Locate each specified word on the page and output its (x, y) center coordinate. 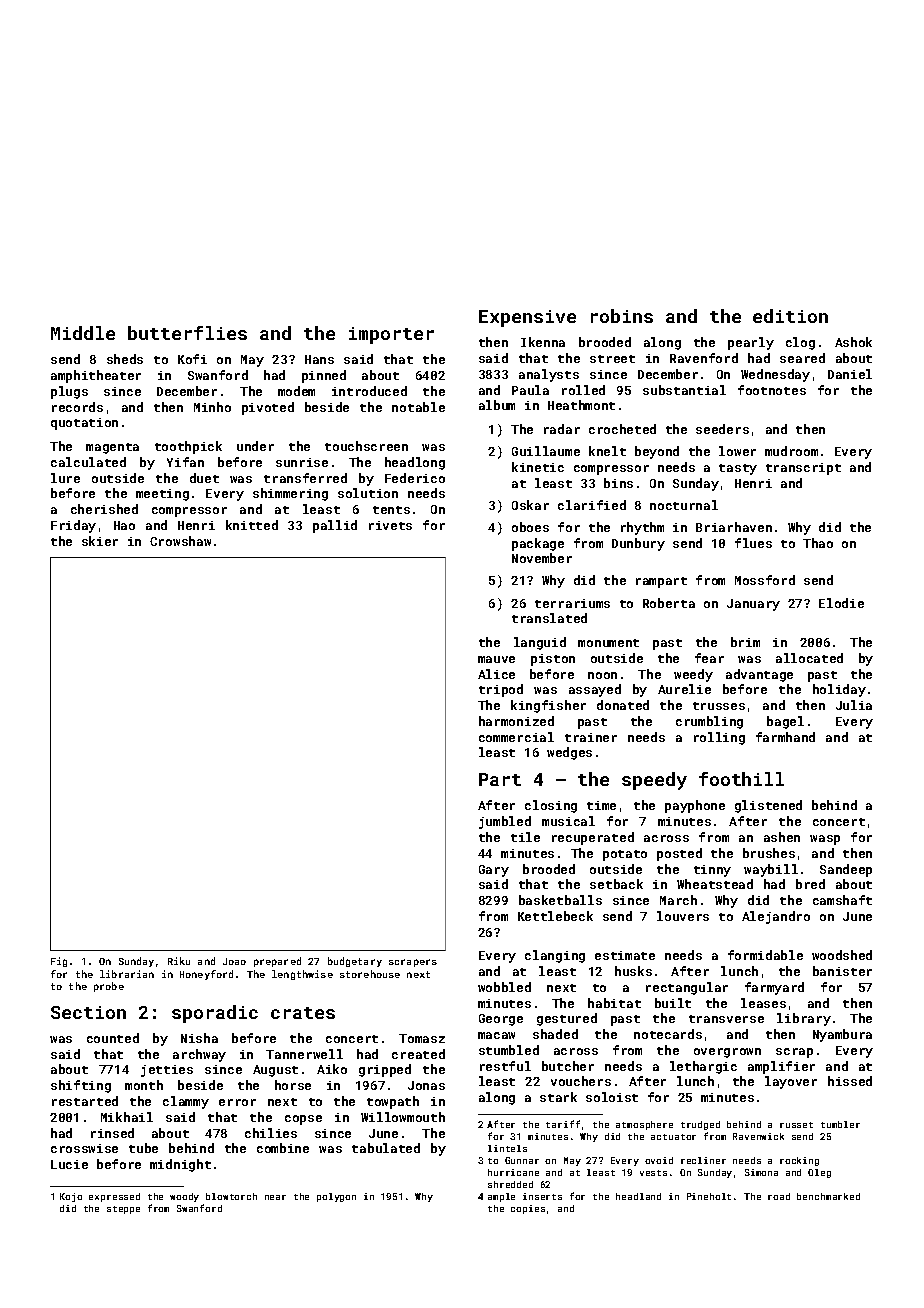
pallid (335, 526)
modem (296, 391)
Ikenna (543, 342)
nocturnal (684, 505)
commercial (516, 737)
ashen (782, 837)
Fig (59, 962)
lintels (507, 1148)
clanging (555, 956)
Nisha (199, 1038)
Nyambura (842, 1035)
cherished (104, 509)
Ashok (853, 342)
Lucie (69, 1164)
